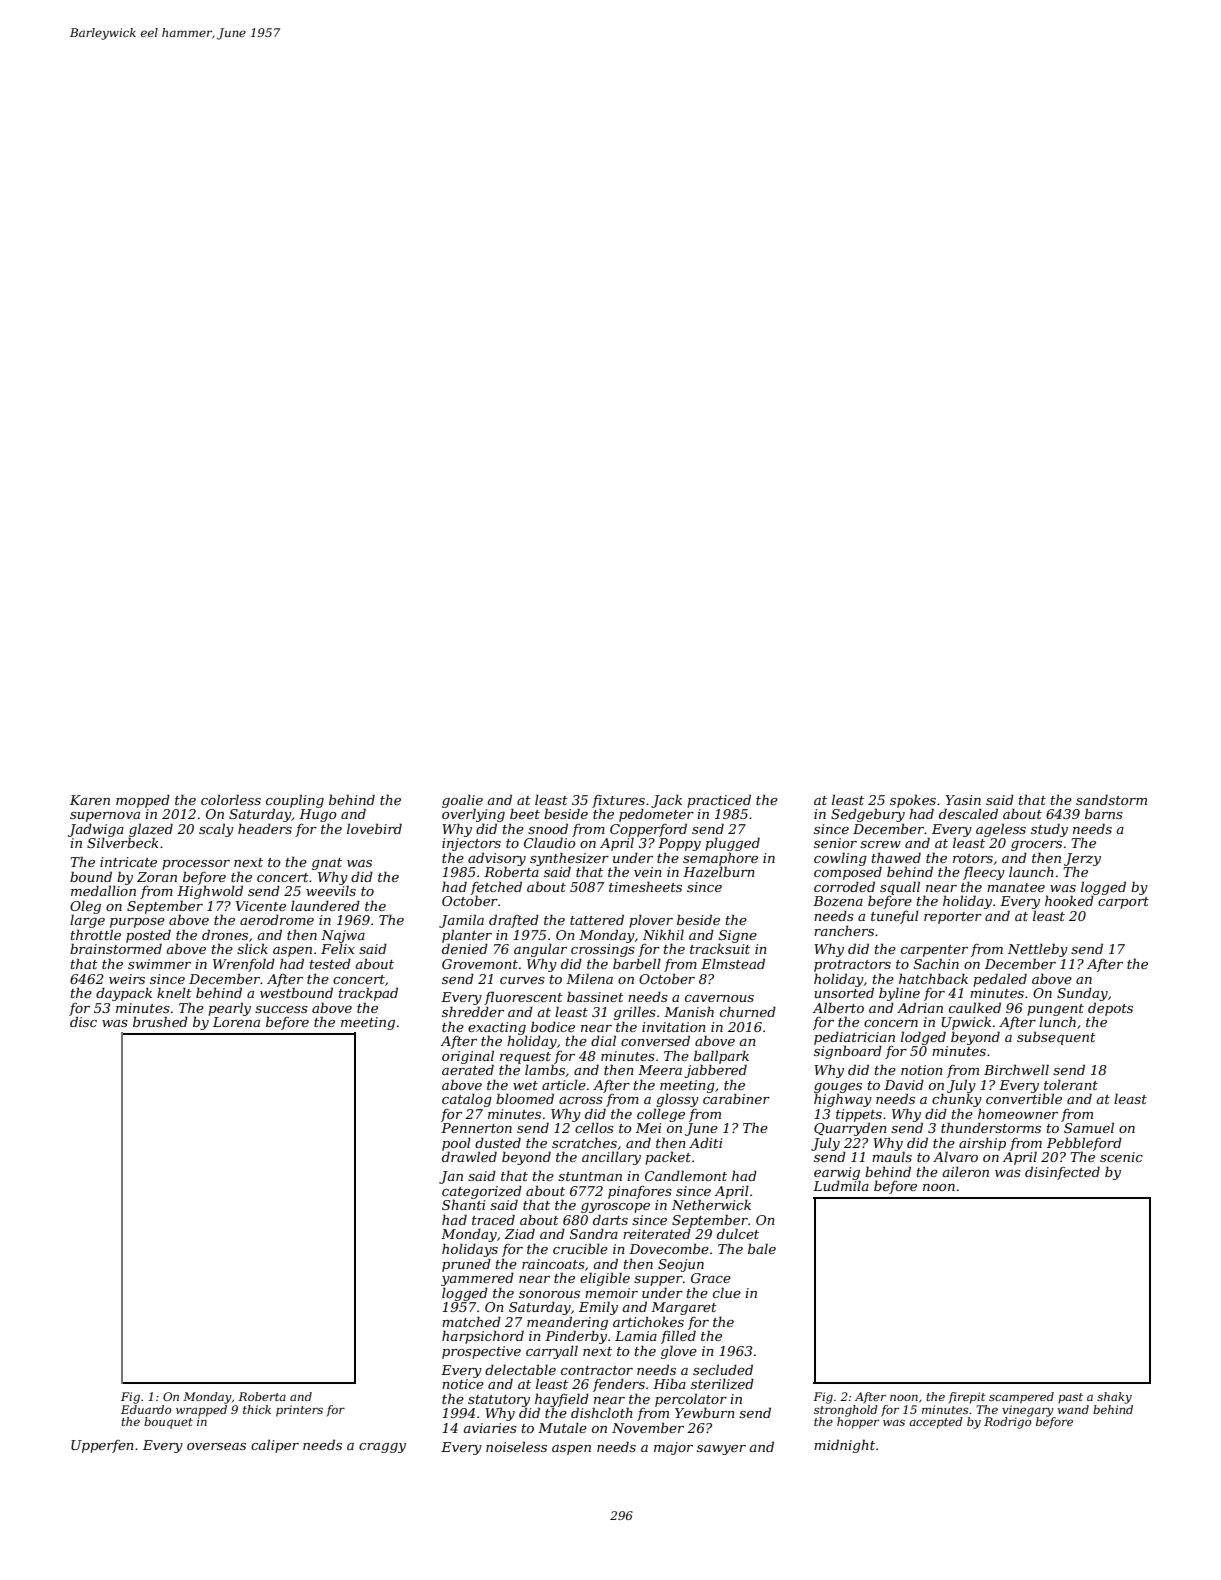 The height and width of the image is (1580, 1221). Describe the element at coordinates (462, 801) in the image. I see `goalie` at that location.
